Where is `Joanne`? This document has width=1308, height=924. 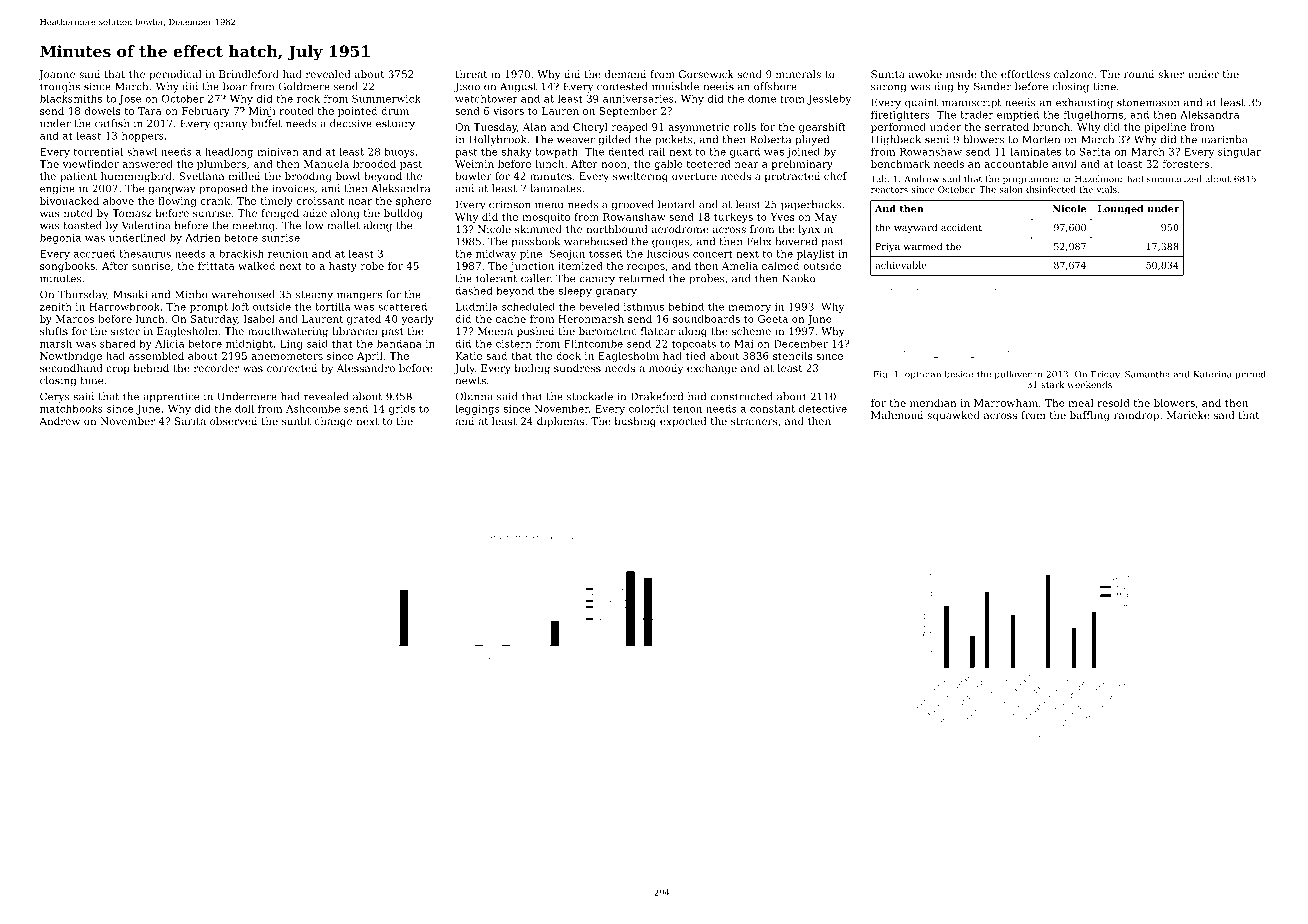
Joanne is located at coordinates (56, 75).
